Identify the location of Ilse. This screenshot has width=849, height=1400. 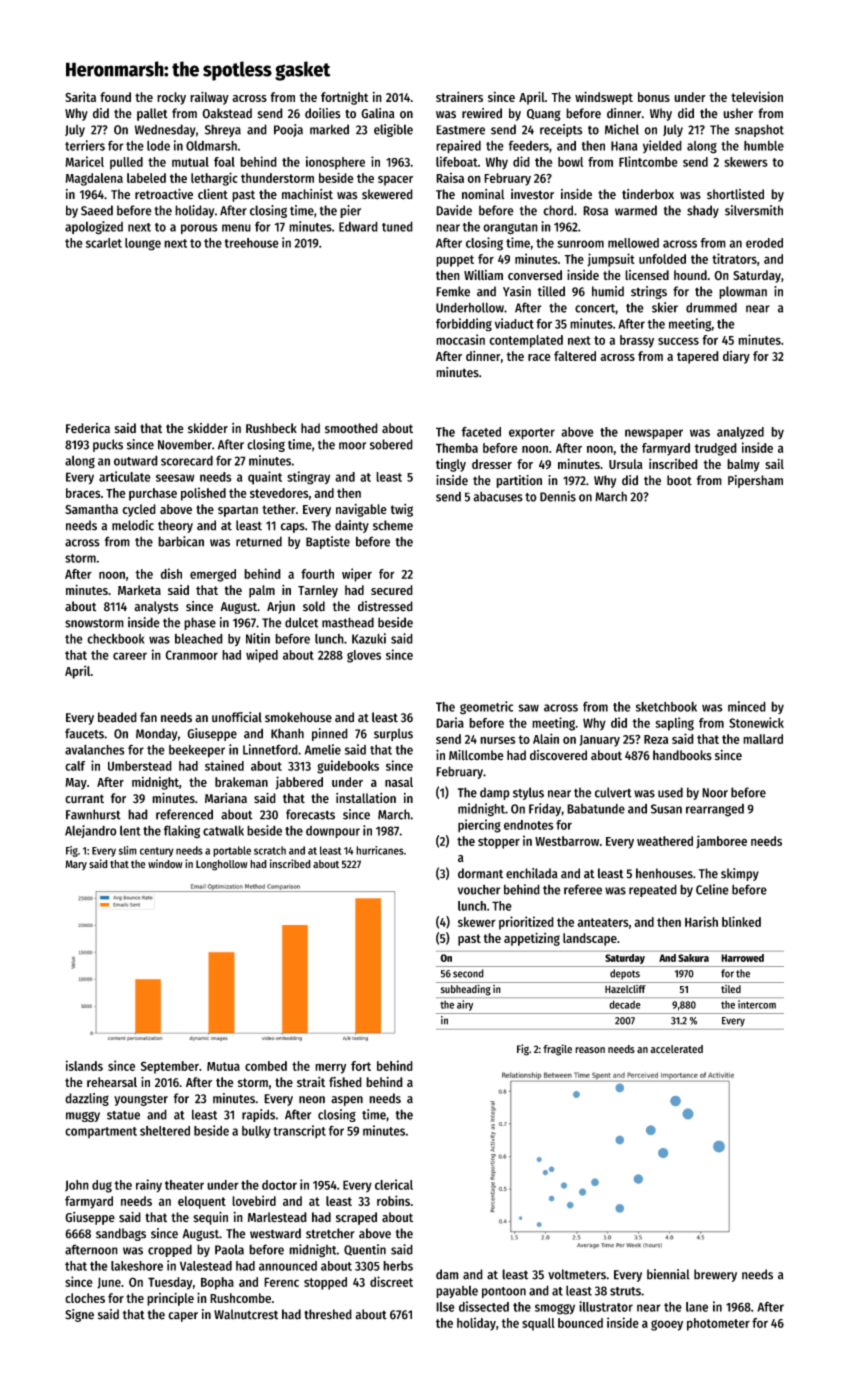
(445, 1307).
